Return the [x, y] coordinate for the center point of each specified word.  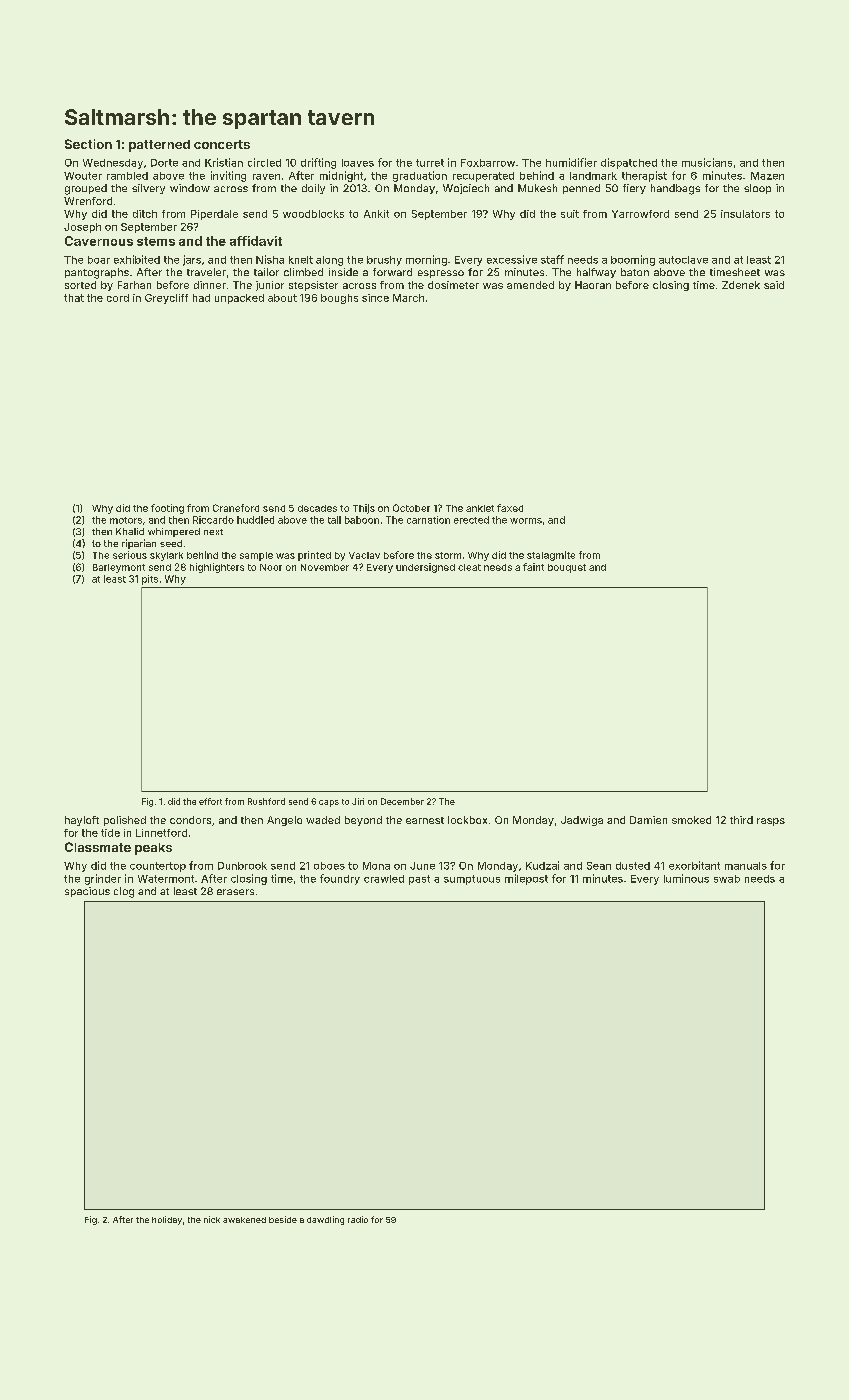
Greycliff [166, 299]
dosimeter [453, 285]
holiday [167, 1220]
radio [358, 1219]
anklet [480, 508]
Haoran [593, 285]
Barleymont [119, 568]
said [774, 285]
